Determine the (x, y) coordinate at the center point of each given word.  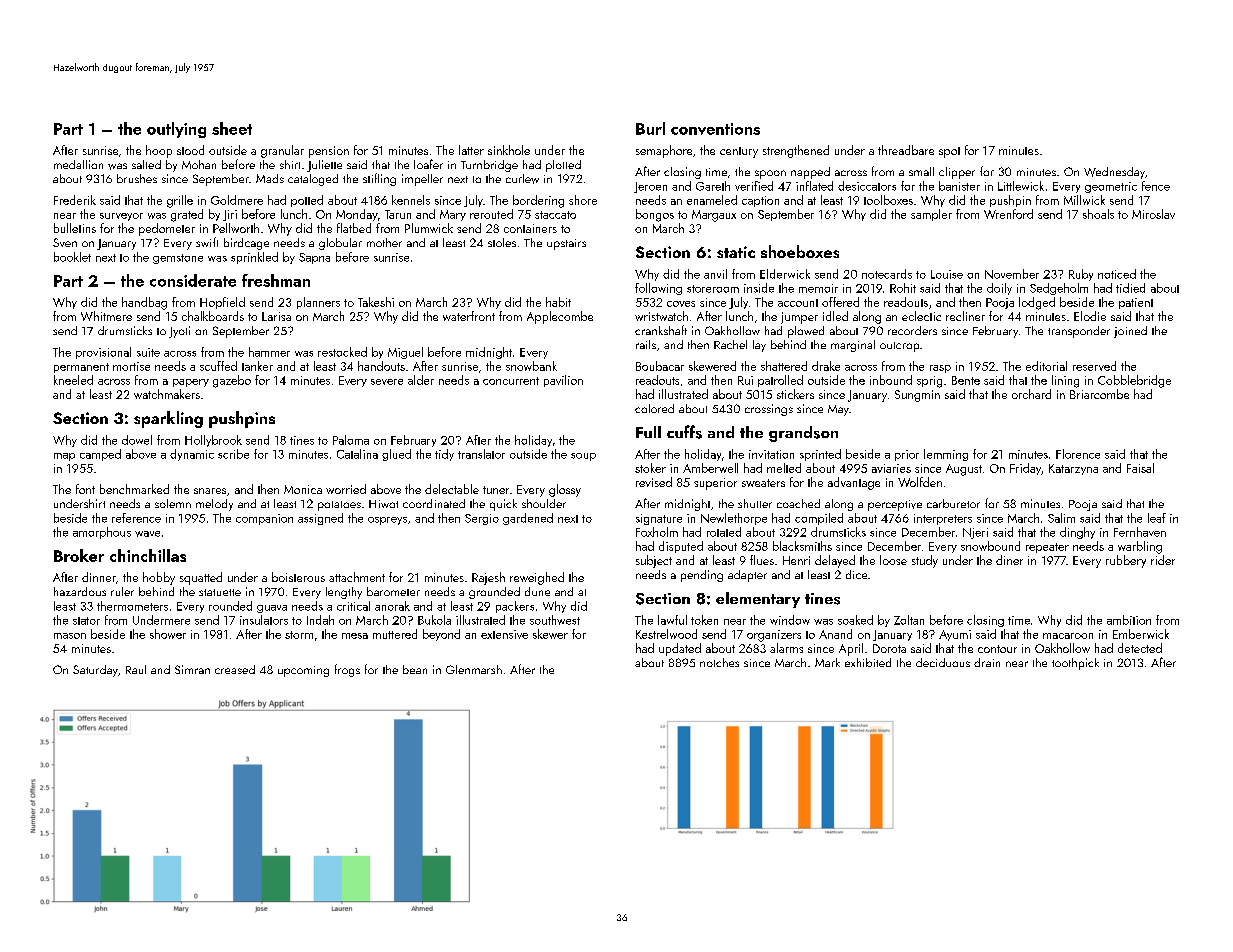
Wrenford (1008, 214)
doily (999, 289)
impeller (422, 180)
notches (719, 662)
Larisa (276, 316)
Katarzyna (1073, 469)
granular (282, 151)
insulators (264, 620)
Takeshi (376, 302)
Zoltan (909, 620)
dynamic (192, 455)
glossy (565, 490)
